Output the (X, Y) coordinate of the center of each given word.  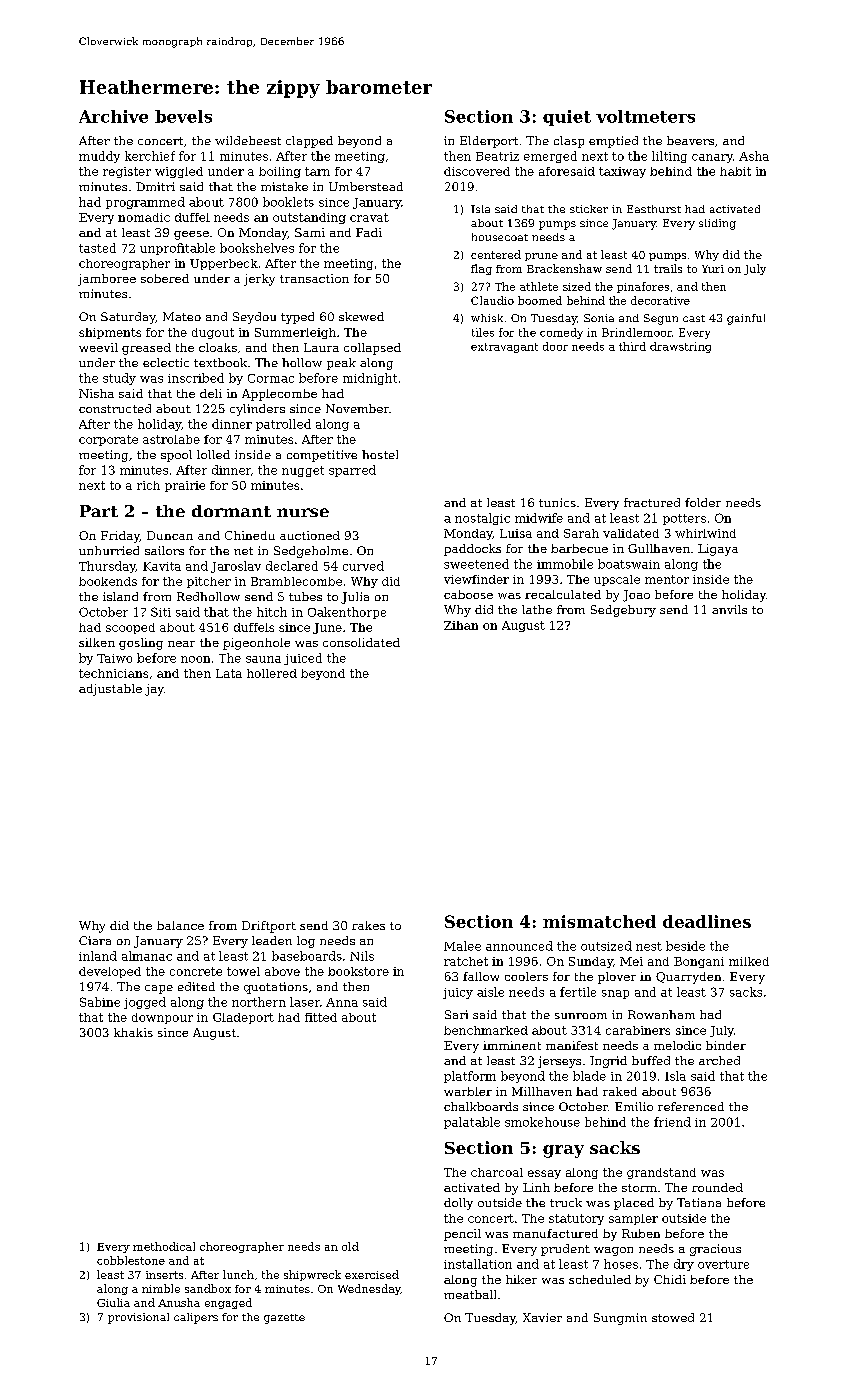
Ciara (95, 940)
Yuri (713, 269)
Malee (462, 946)
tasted (97, 248)
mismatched (599, 921)
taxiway (622, 172)
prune (541, 257)
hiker (521, 1279)
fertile (578, 992)
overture (723, 1264)
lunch (238, 1274)
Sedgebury (623, 611)
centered (496, 254)
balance (180, 925)
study (119, 379)
